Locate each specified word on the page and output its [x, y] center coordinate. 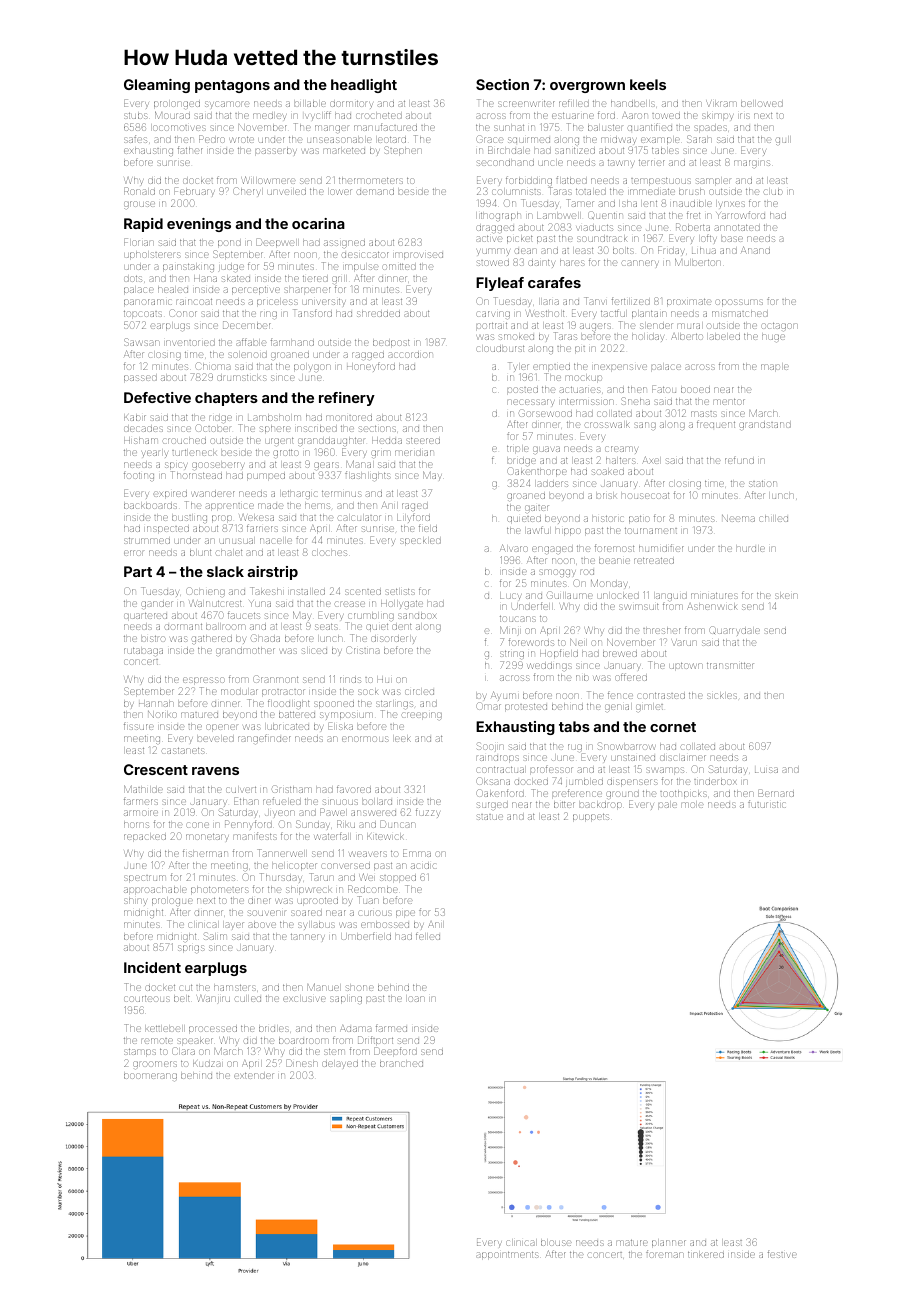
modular [239, 692]
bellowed [762, 104]
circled [419, 692]
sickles [722, 696]
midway [619, 140]
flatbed [571, 180]
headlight [364, 86]
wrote [241, 140]
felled [428, 936]
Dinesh [302, 1063]
